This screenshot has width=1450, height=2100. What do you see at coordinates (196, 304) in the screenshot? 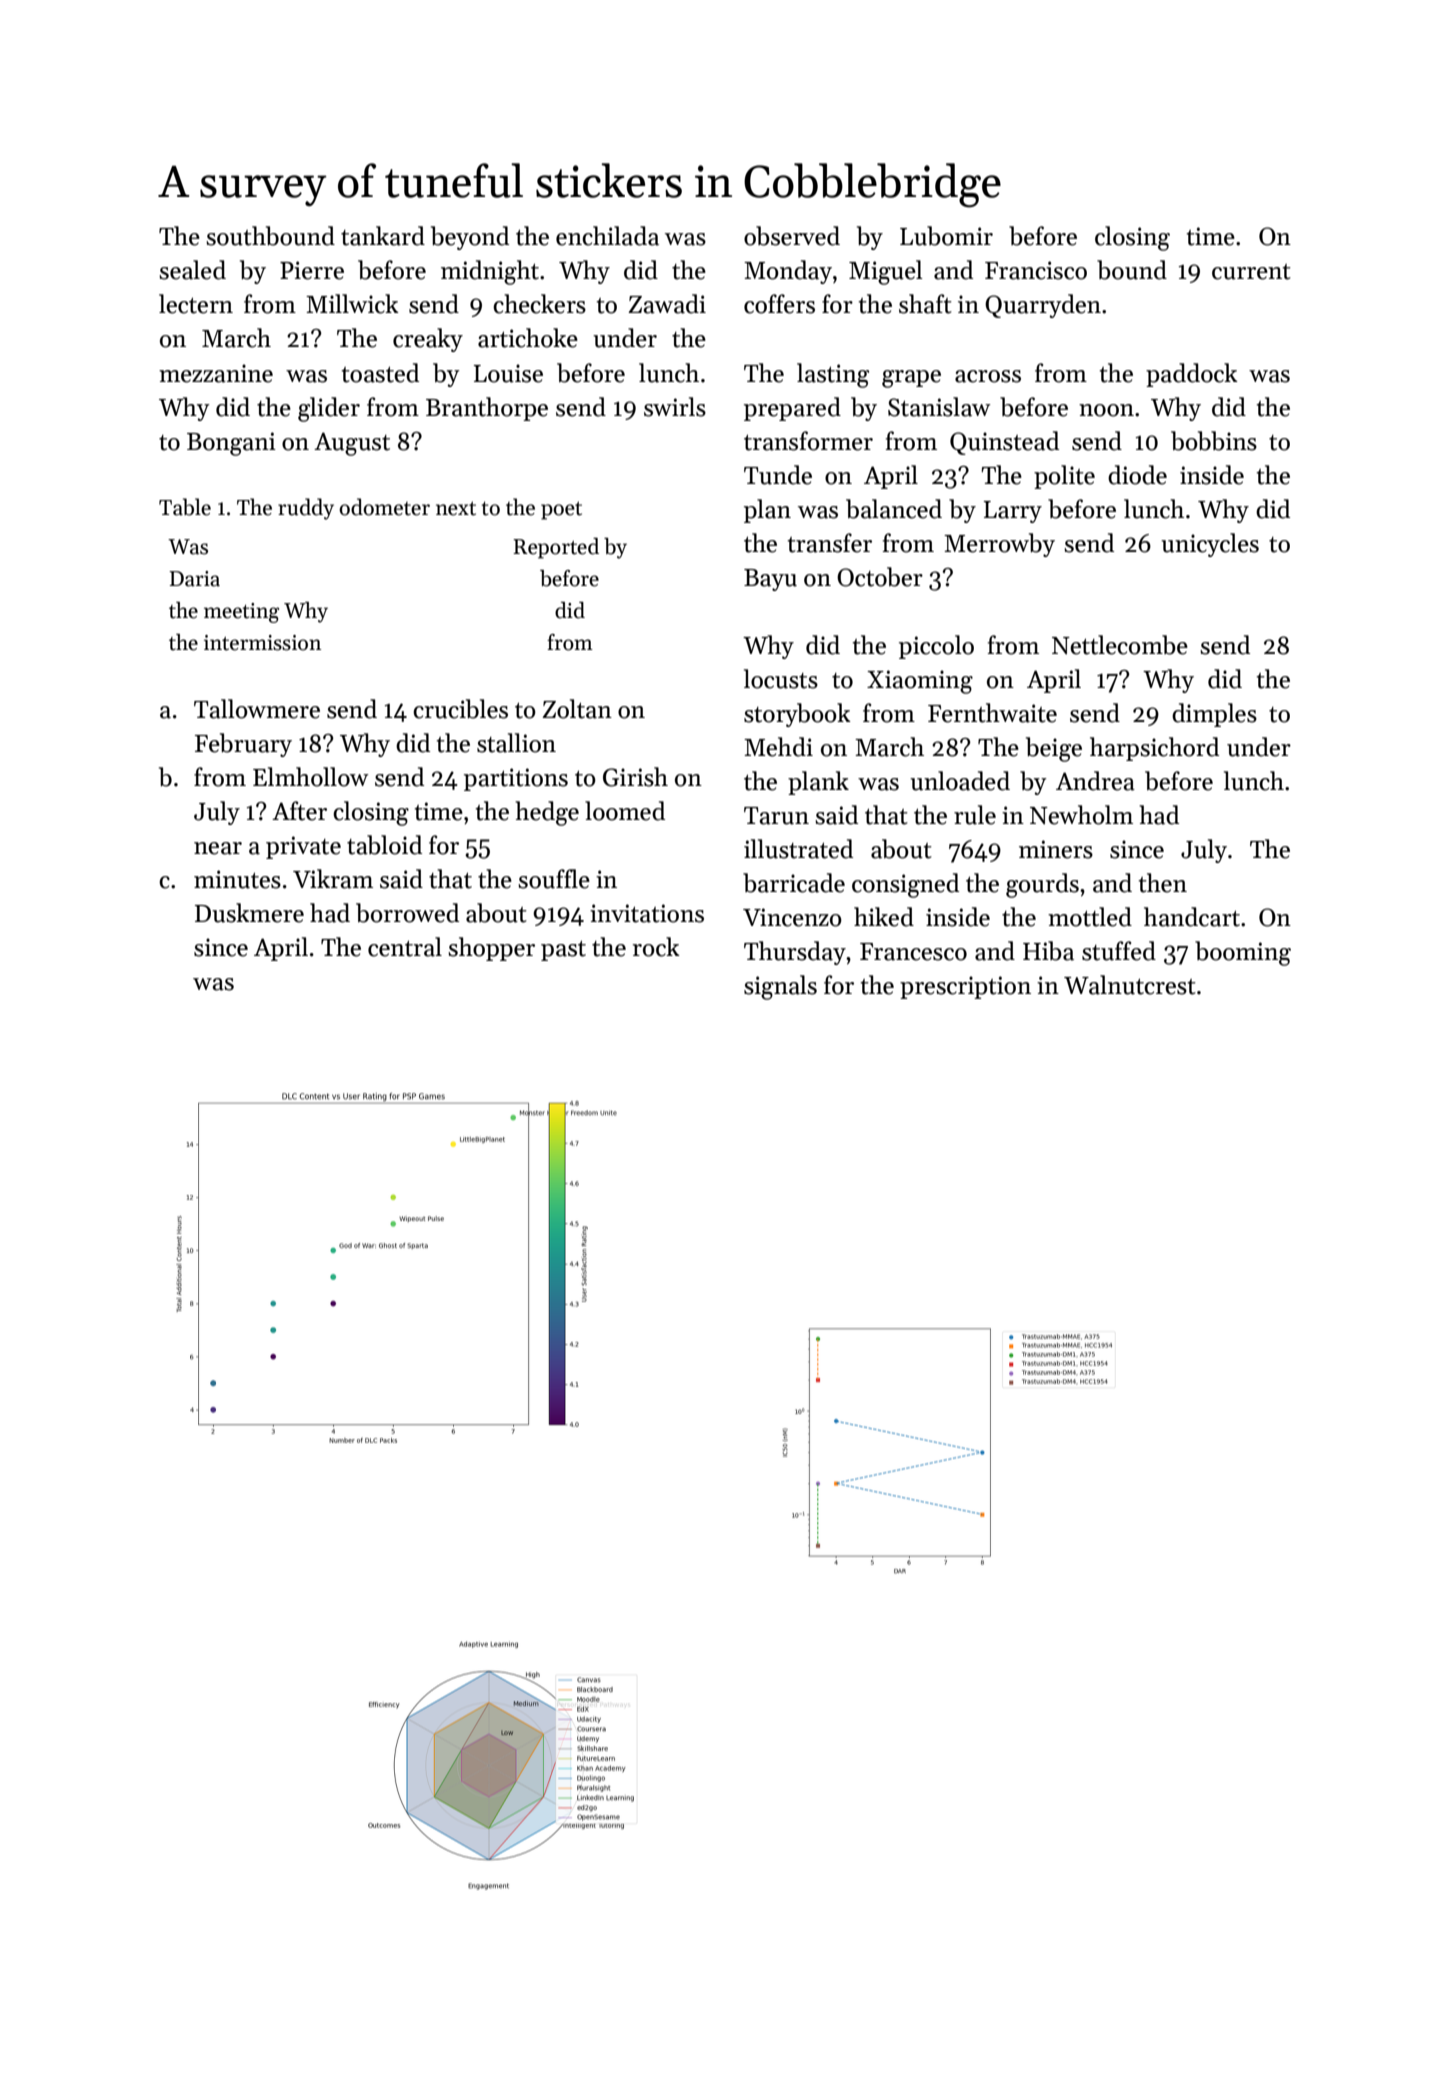
I see `lectern` at bounding box center [196, 304].
